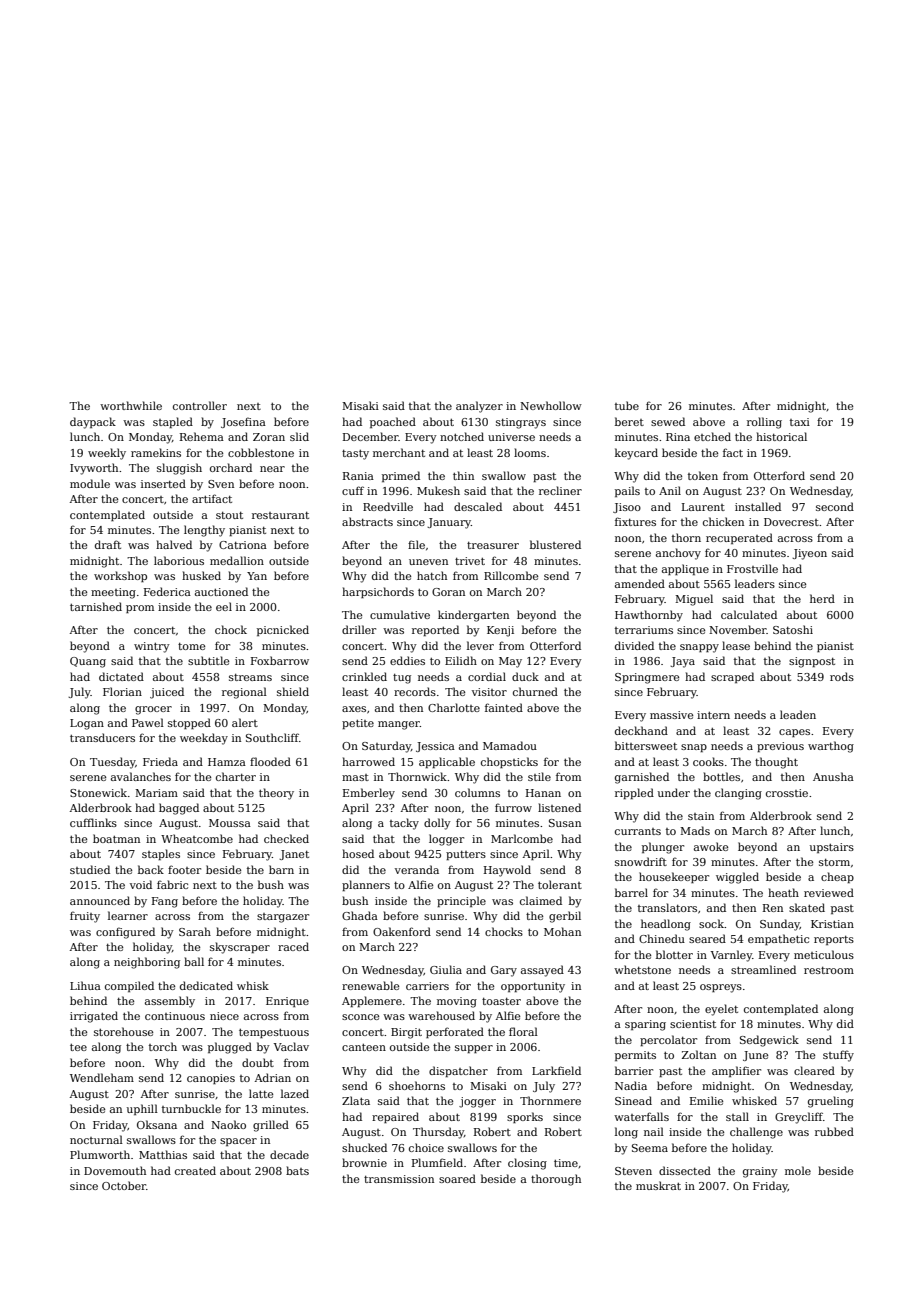 This screenshot has width=924, height=1308. I want to click on columns, so click(477, 792).
